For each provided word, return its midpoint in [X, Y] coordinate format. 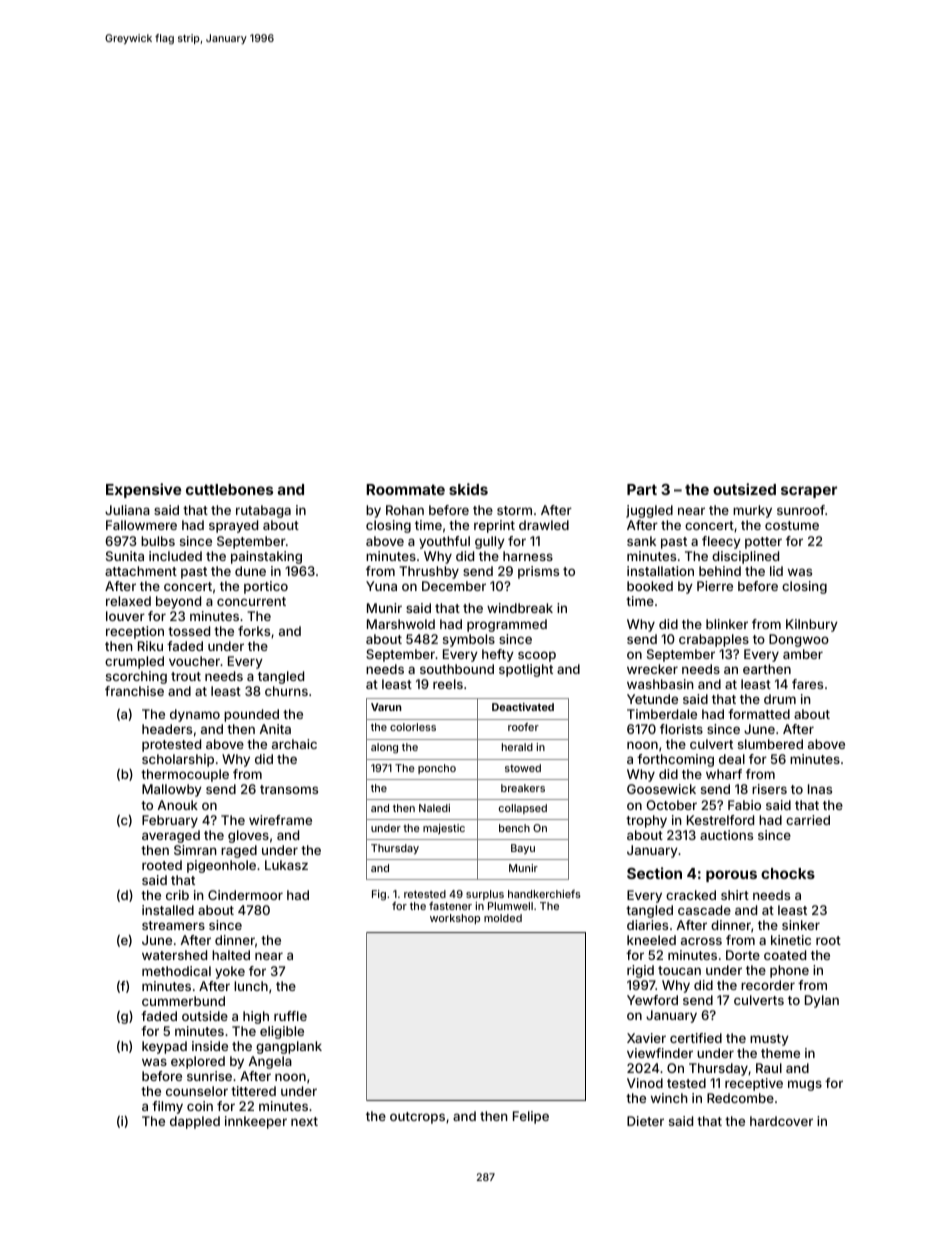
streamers [173, 925]
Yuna [381, 586]
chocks [788, 873]
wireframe [280, 820]
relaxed [128, 601]
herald [517, 747]
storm [514, 510]
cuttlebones [229, 489]
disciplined [745, 557]
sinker [801, 925]
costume [792, 525]
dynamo [195, 715]
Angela [270, 1062]
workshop [455, 919]
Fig [379, 895]
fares [807, 684]
